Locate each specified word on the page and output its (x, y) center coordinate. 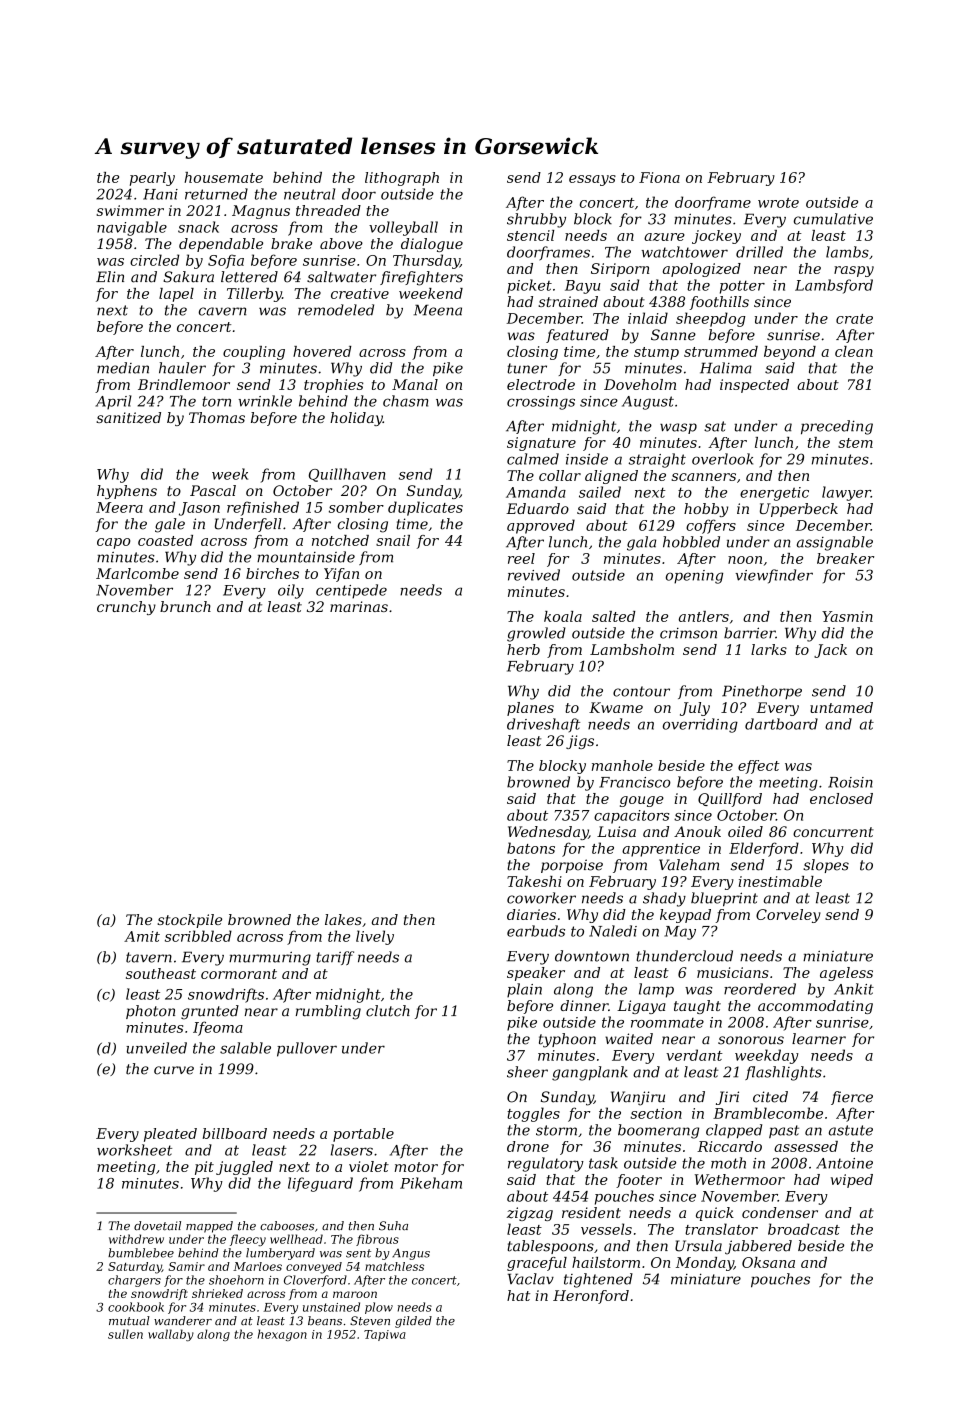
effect (759, 767)
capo (114, 543)
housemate (223, 177)
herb (523, 649)
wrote (778, 203)
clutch (388, 1011)
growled (536, 634)
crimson (688, 633)
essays (592, 180)
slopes (826, 866)
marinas (359, 606)
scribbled (198, 936)
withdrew (136, 1239)
